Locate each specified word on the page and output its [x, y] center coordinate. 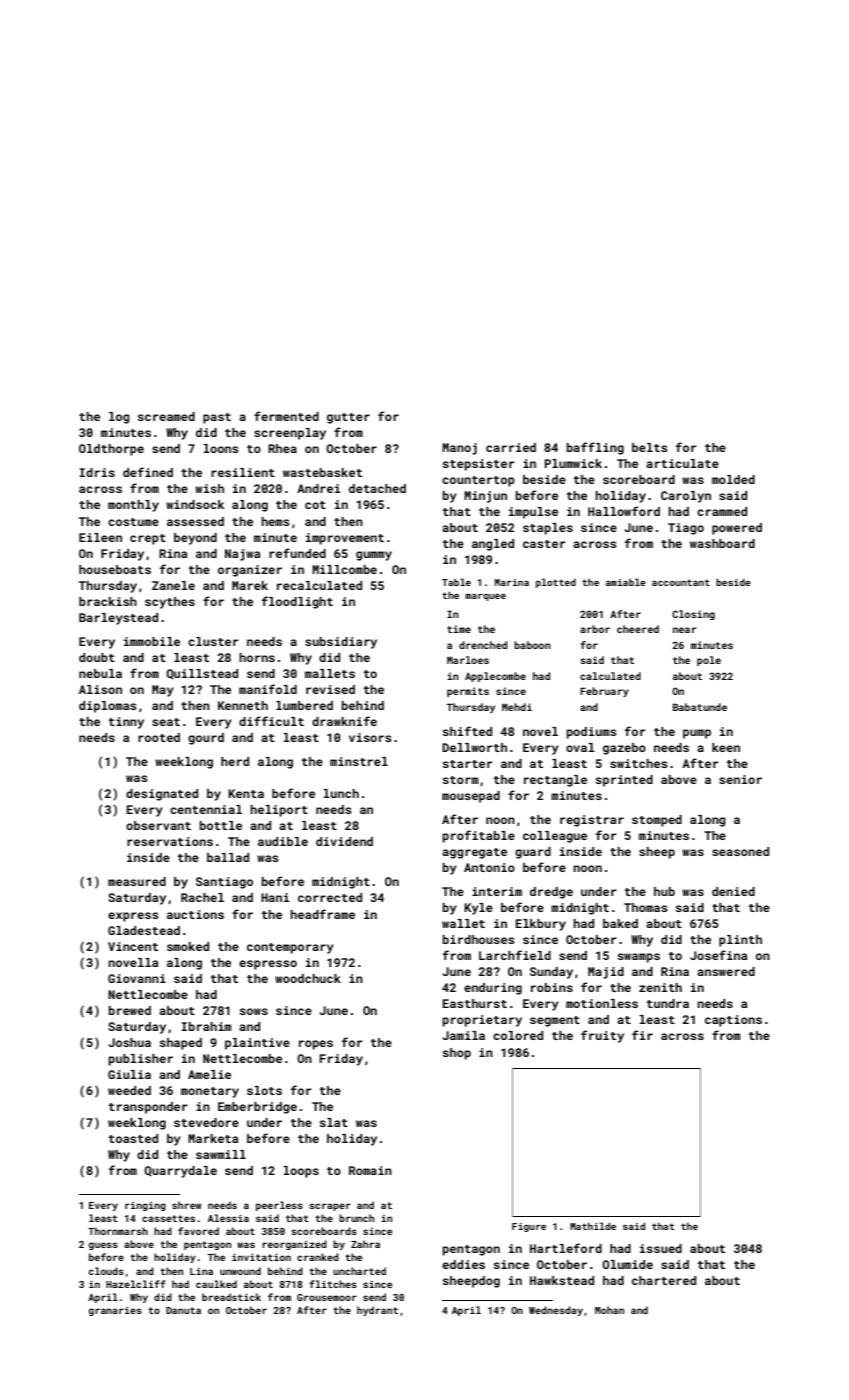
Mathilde [593, 1226]
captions [733, 1021]
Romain [370, 1170]
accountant [681, 582]
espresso [268, 965]
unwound [240, 1271]
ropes [316, 1045]
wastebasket [322, 472]
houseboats [115, 569]
